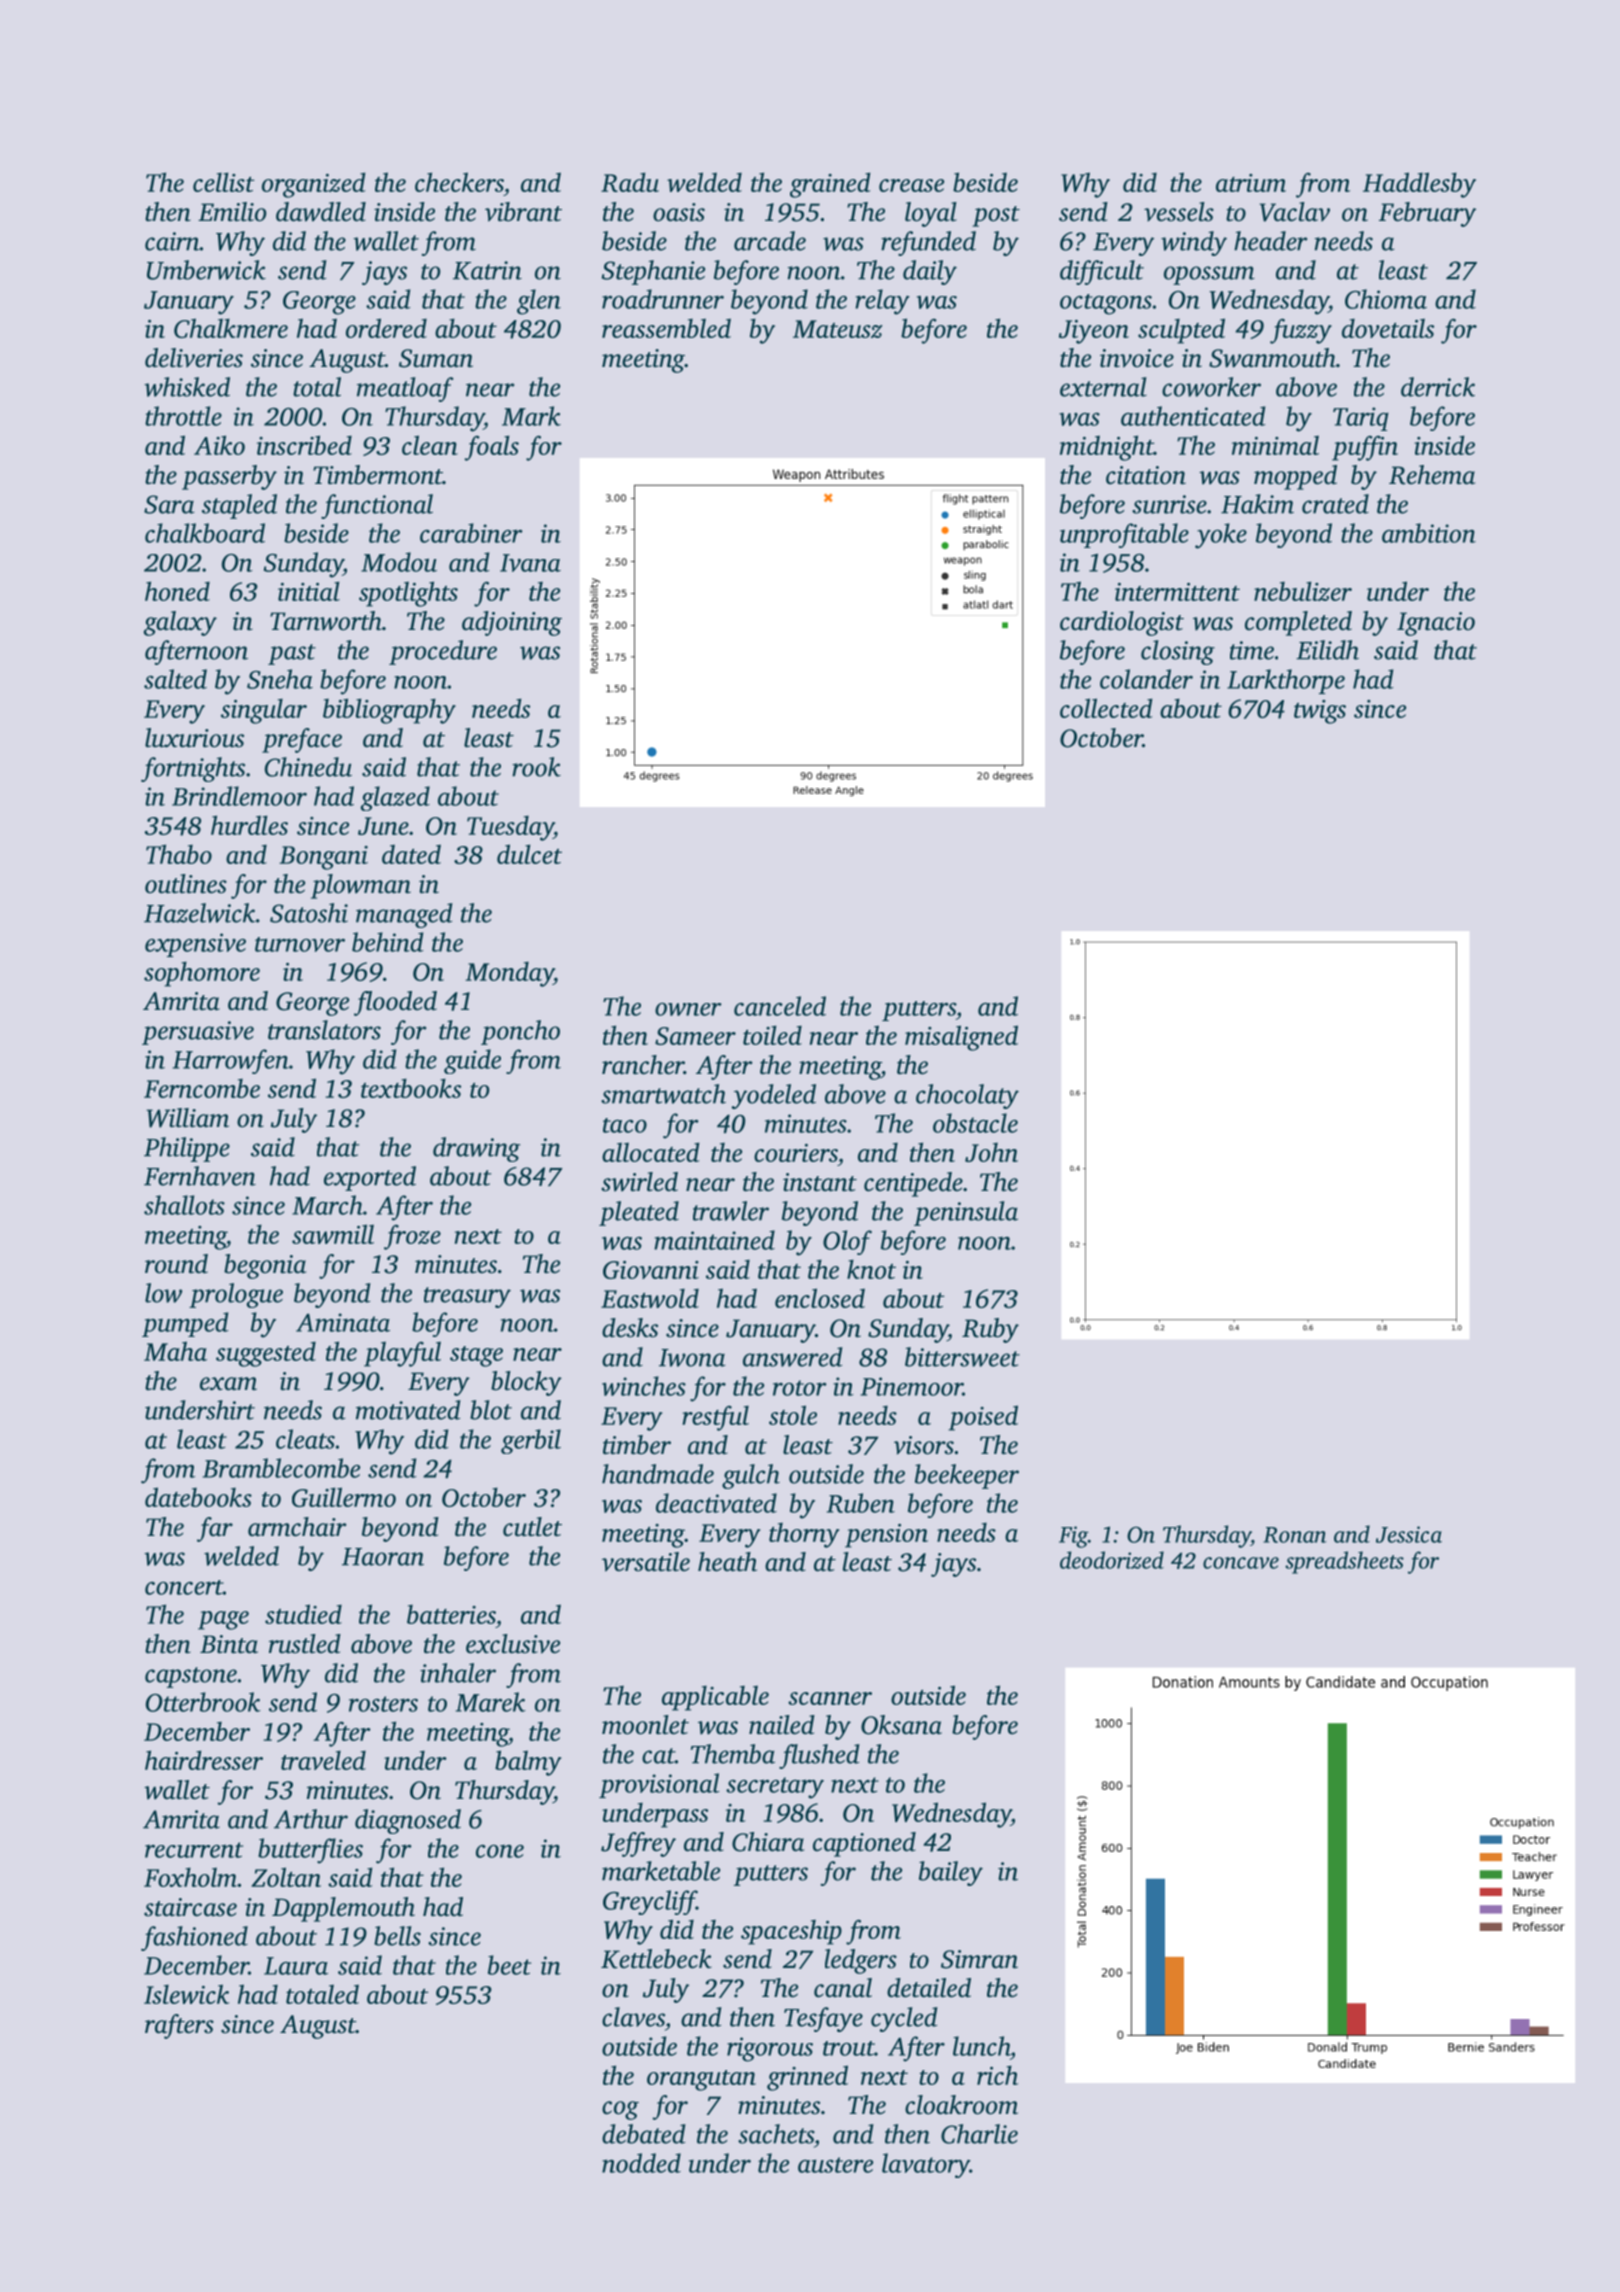 This screenshot has height=2292, width=1620. What do you see at coordinates (911, 185) in the screenshot?
I see `crease` at bounding box center [911, 185].
